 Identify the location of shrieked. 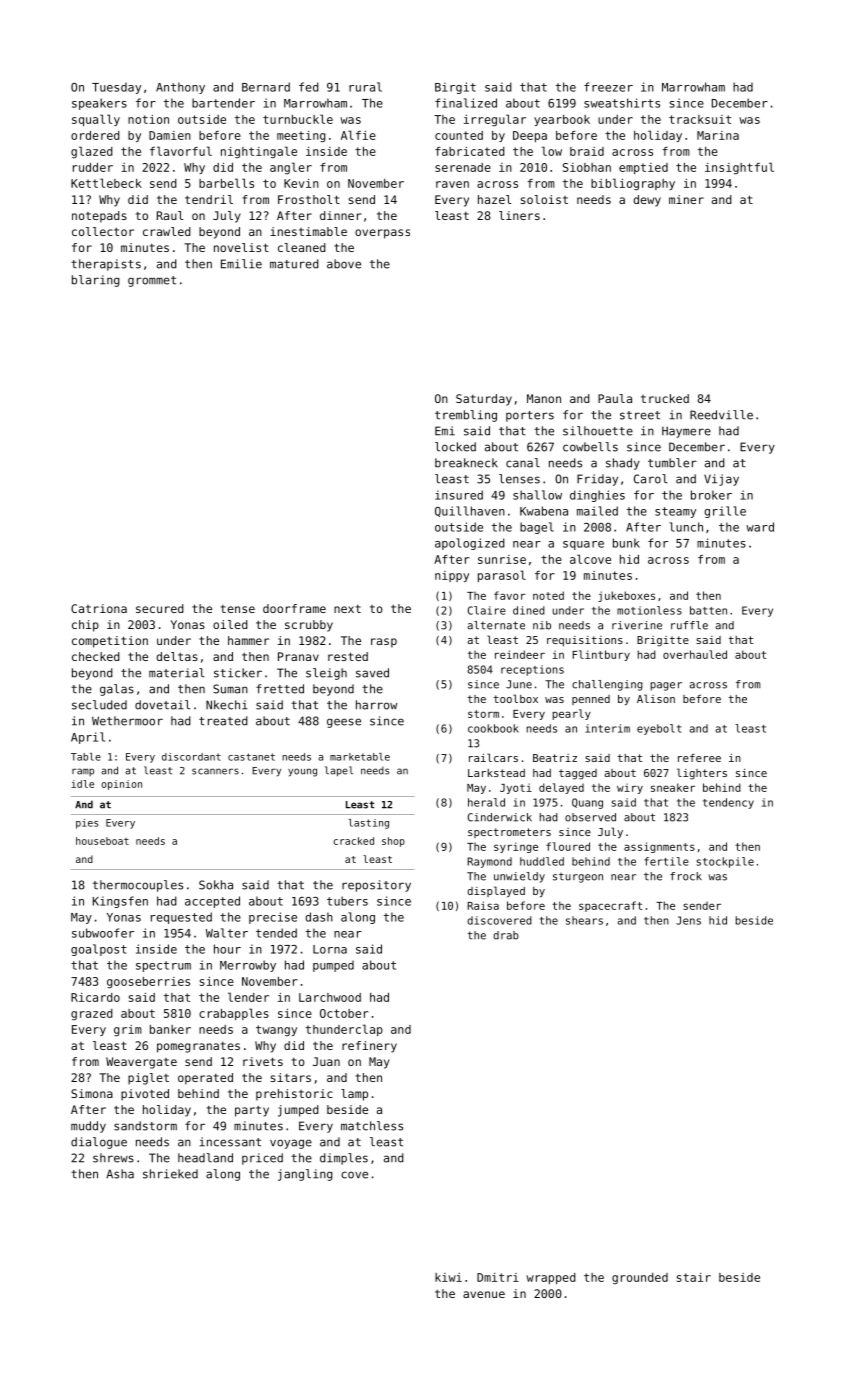
(170, 1174).
